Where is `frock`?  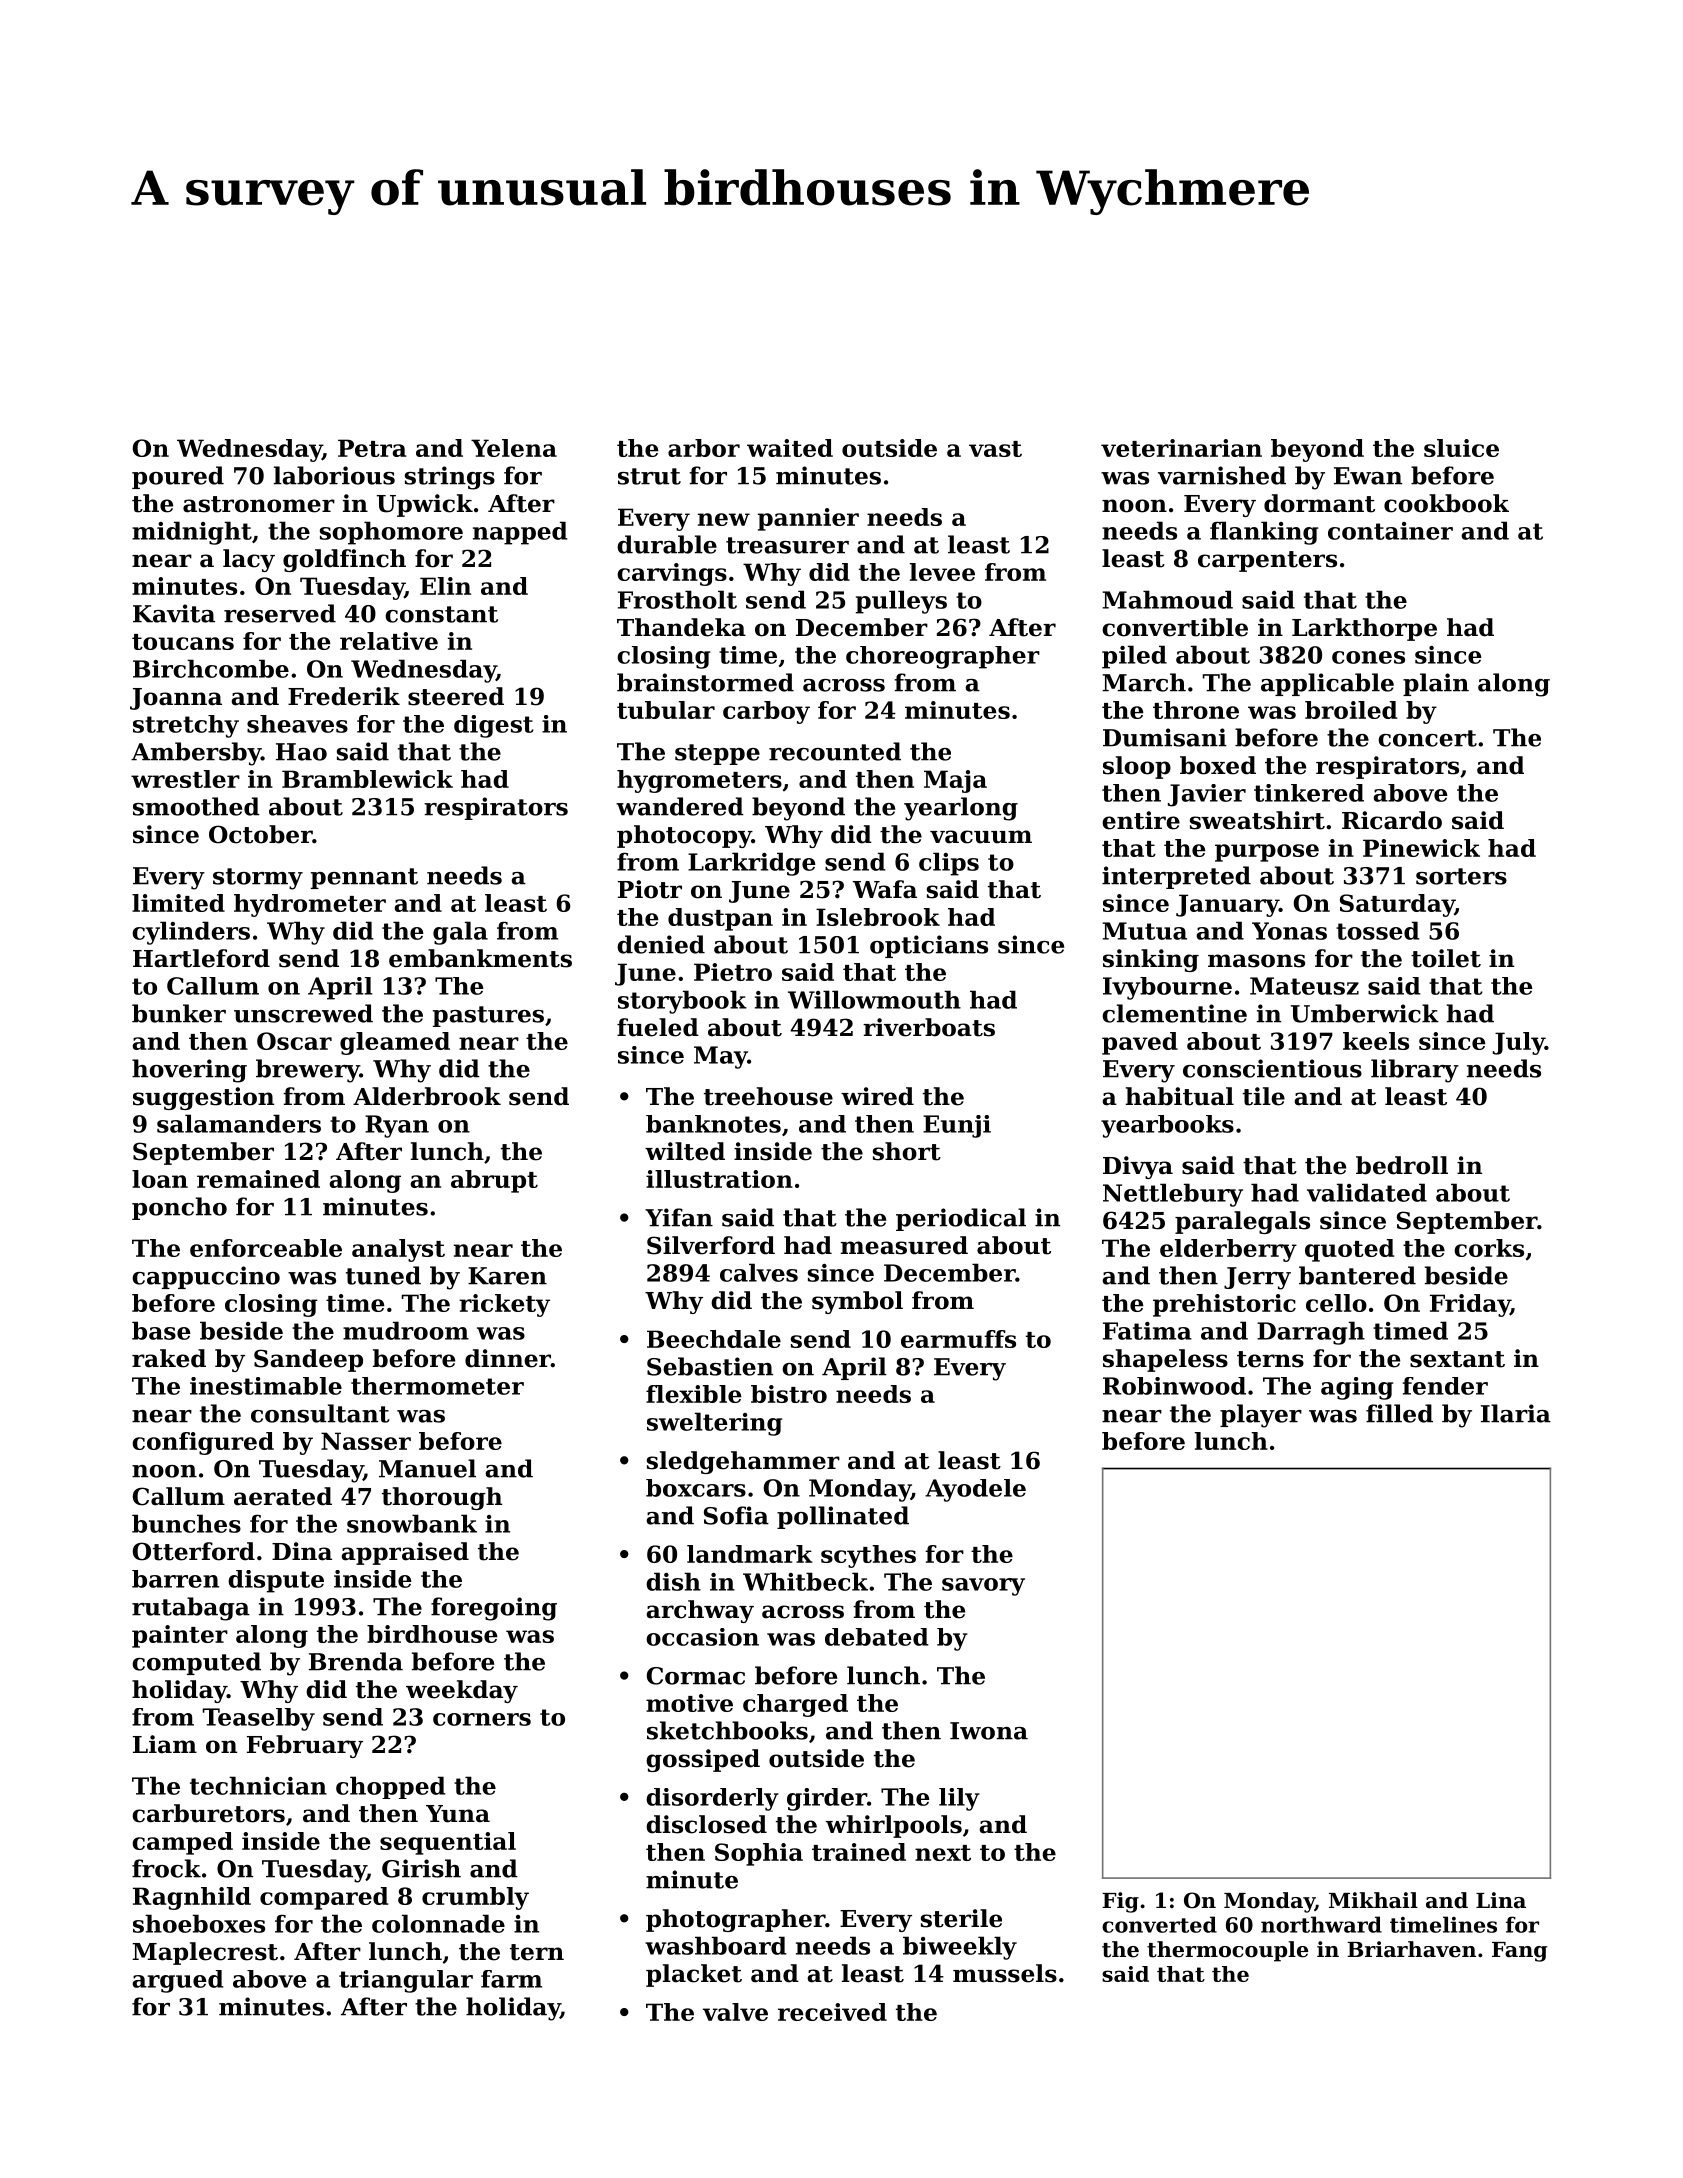
frock is located at coordinates (166, 1868).
